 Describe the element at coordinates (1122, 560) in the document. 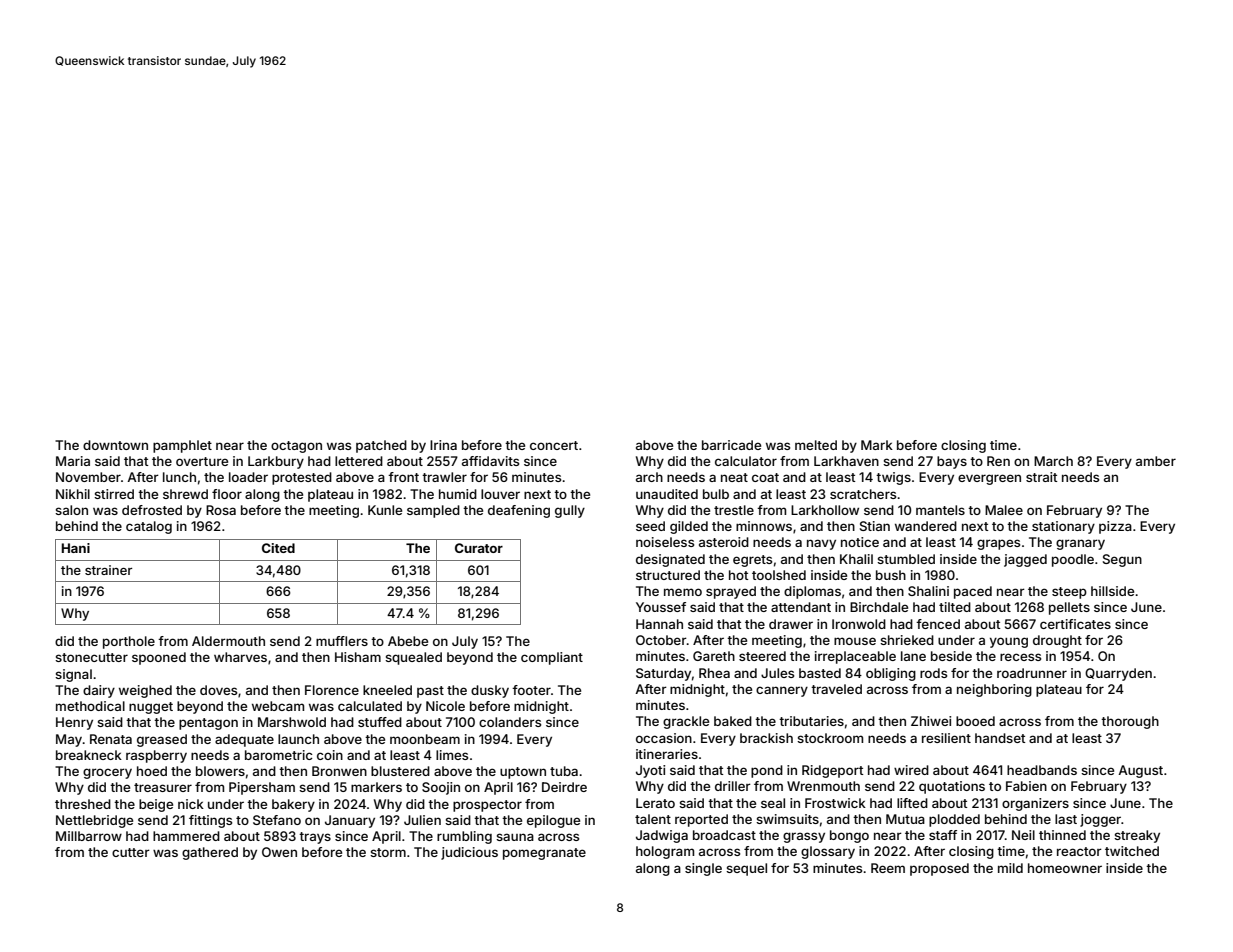

I see `Segun` at that location.
